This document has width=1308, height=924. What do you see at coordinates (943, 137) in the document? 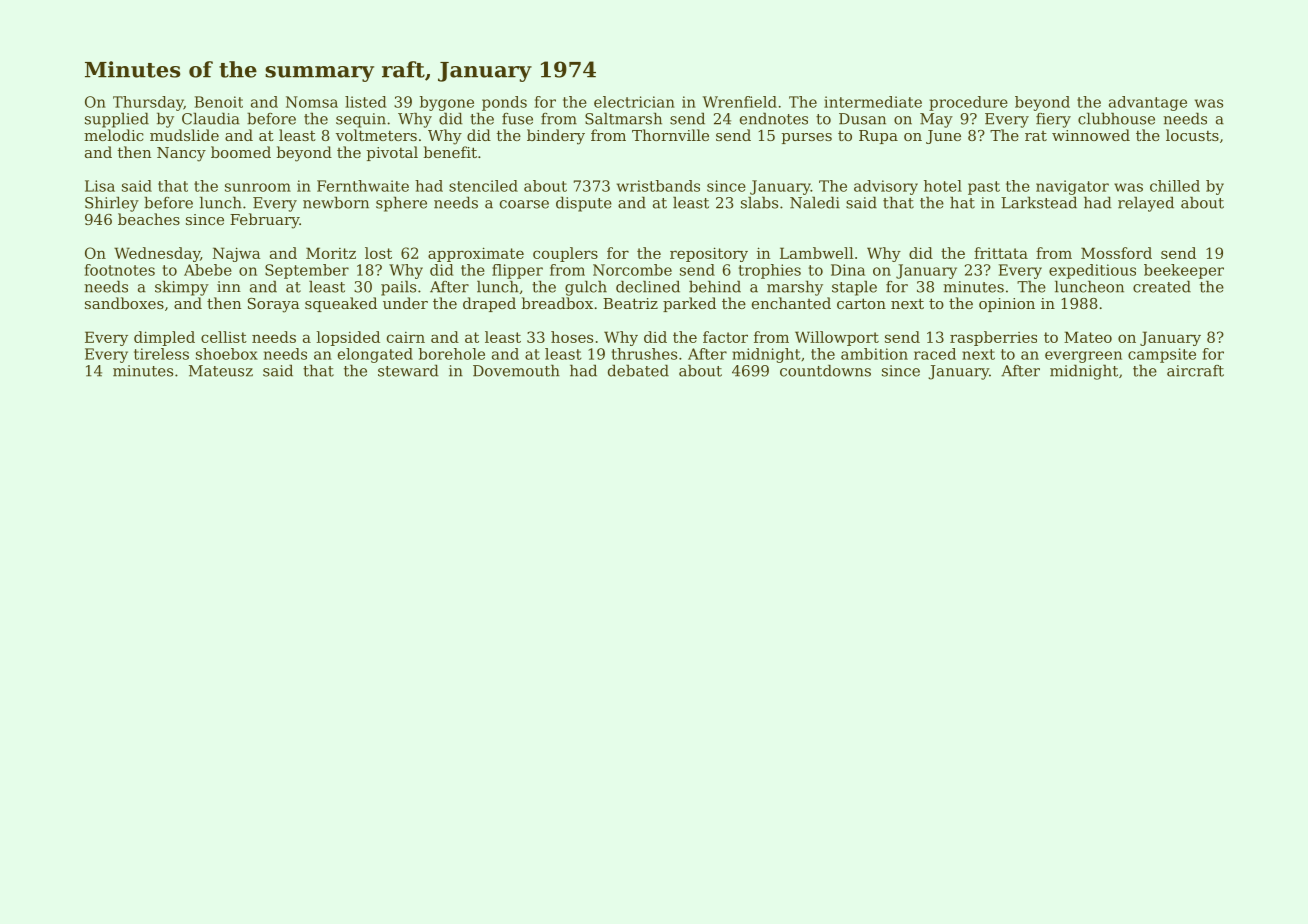
I see `June` at bounding box center [943, 137].
